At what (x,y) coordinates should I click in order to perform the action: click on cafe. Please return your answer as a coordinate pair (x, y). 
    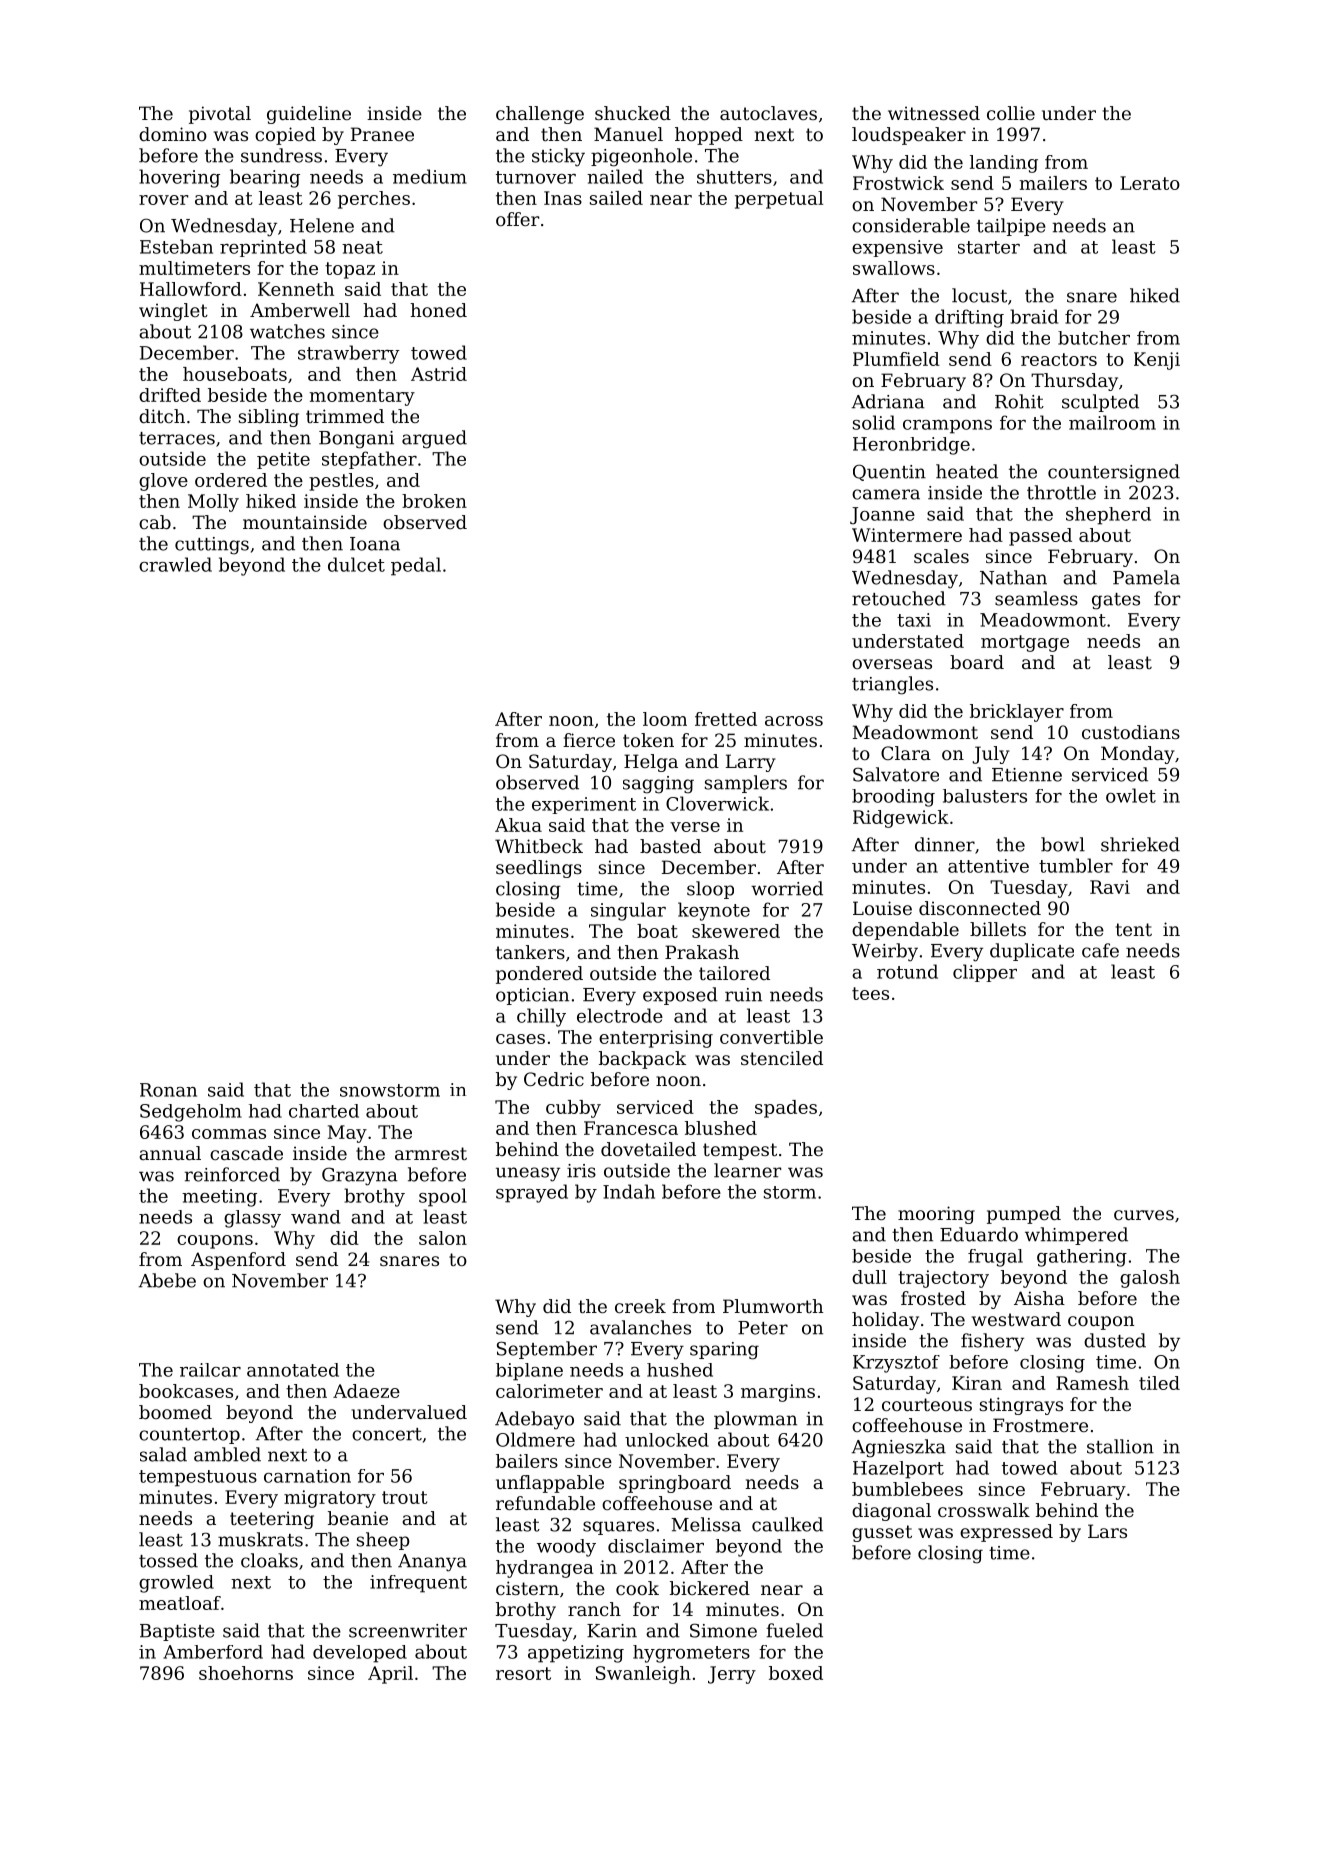
    Looking at the image, I should click on (1100, 950).
